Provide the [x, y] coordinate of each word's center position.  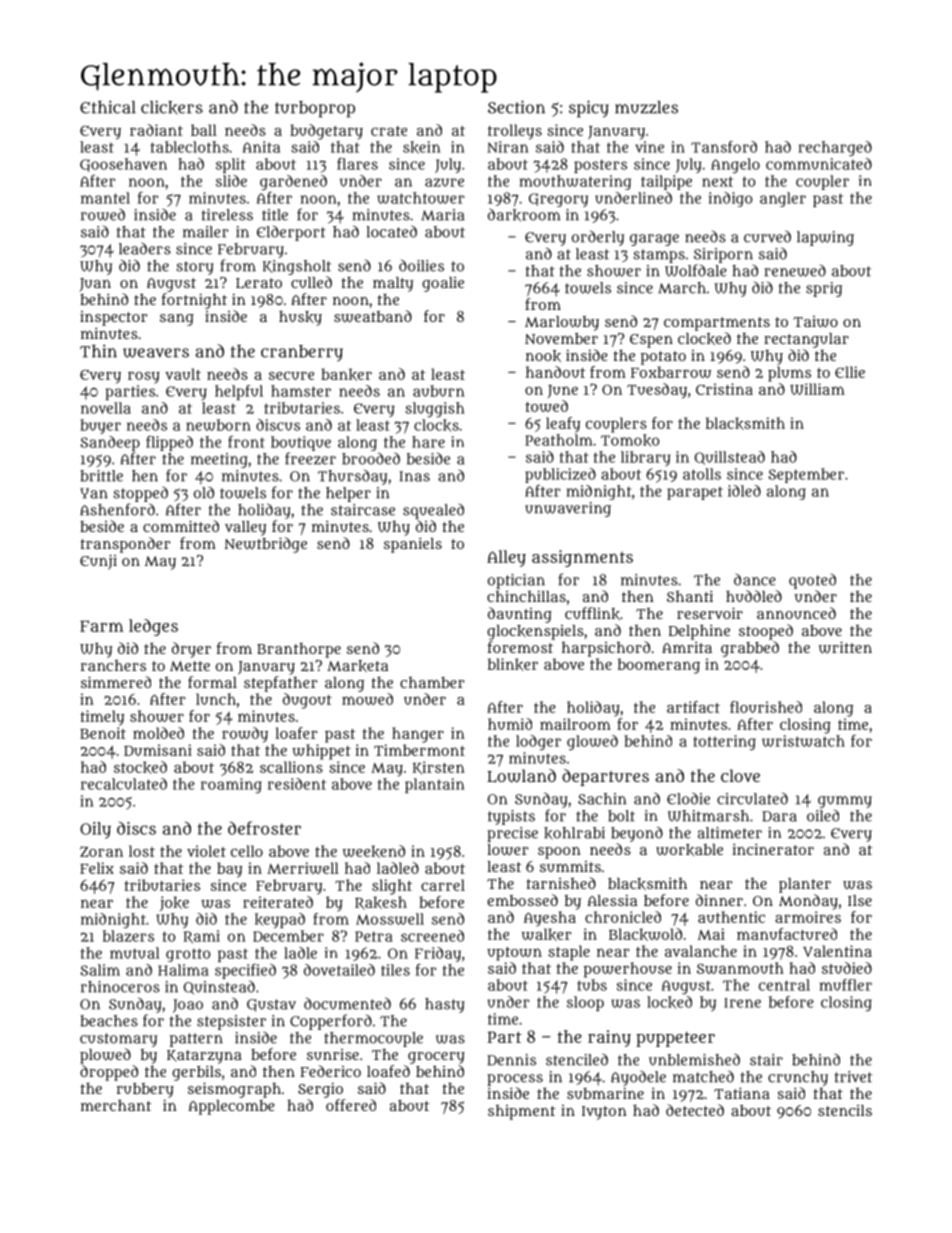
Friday [438, 954]
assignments [582, 558]
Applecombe [231, 1107]
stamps [659, 256]
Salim [100, 970]
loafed [388, 1071]
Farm [101, 626]
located [392, 231]
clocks [436, 425]
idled [744, 491]
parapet [695, 493]
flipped [169, 443]
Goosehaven [123, 165]
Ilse [860, 900]
